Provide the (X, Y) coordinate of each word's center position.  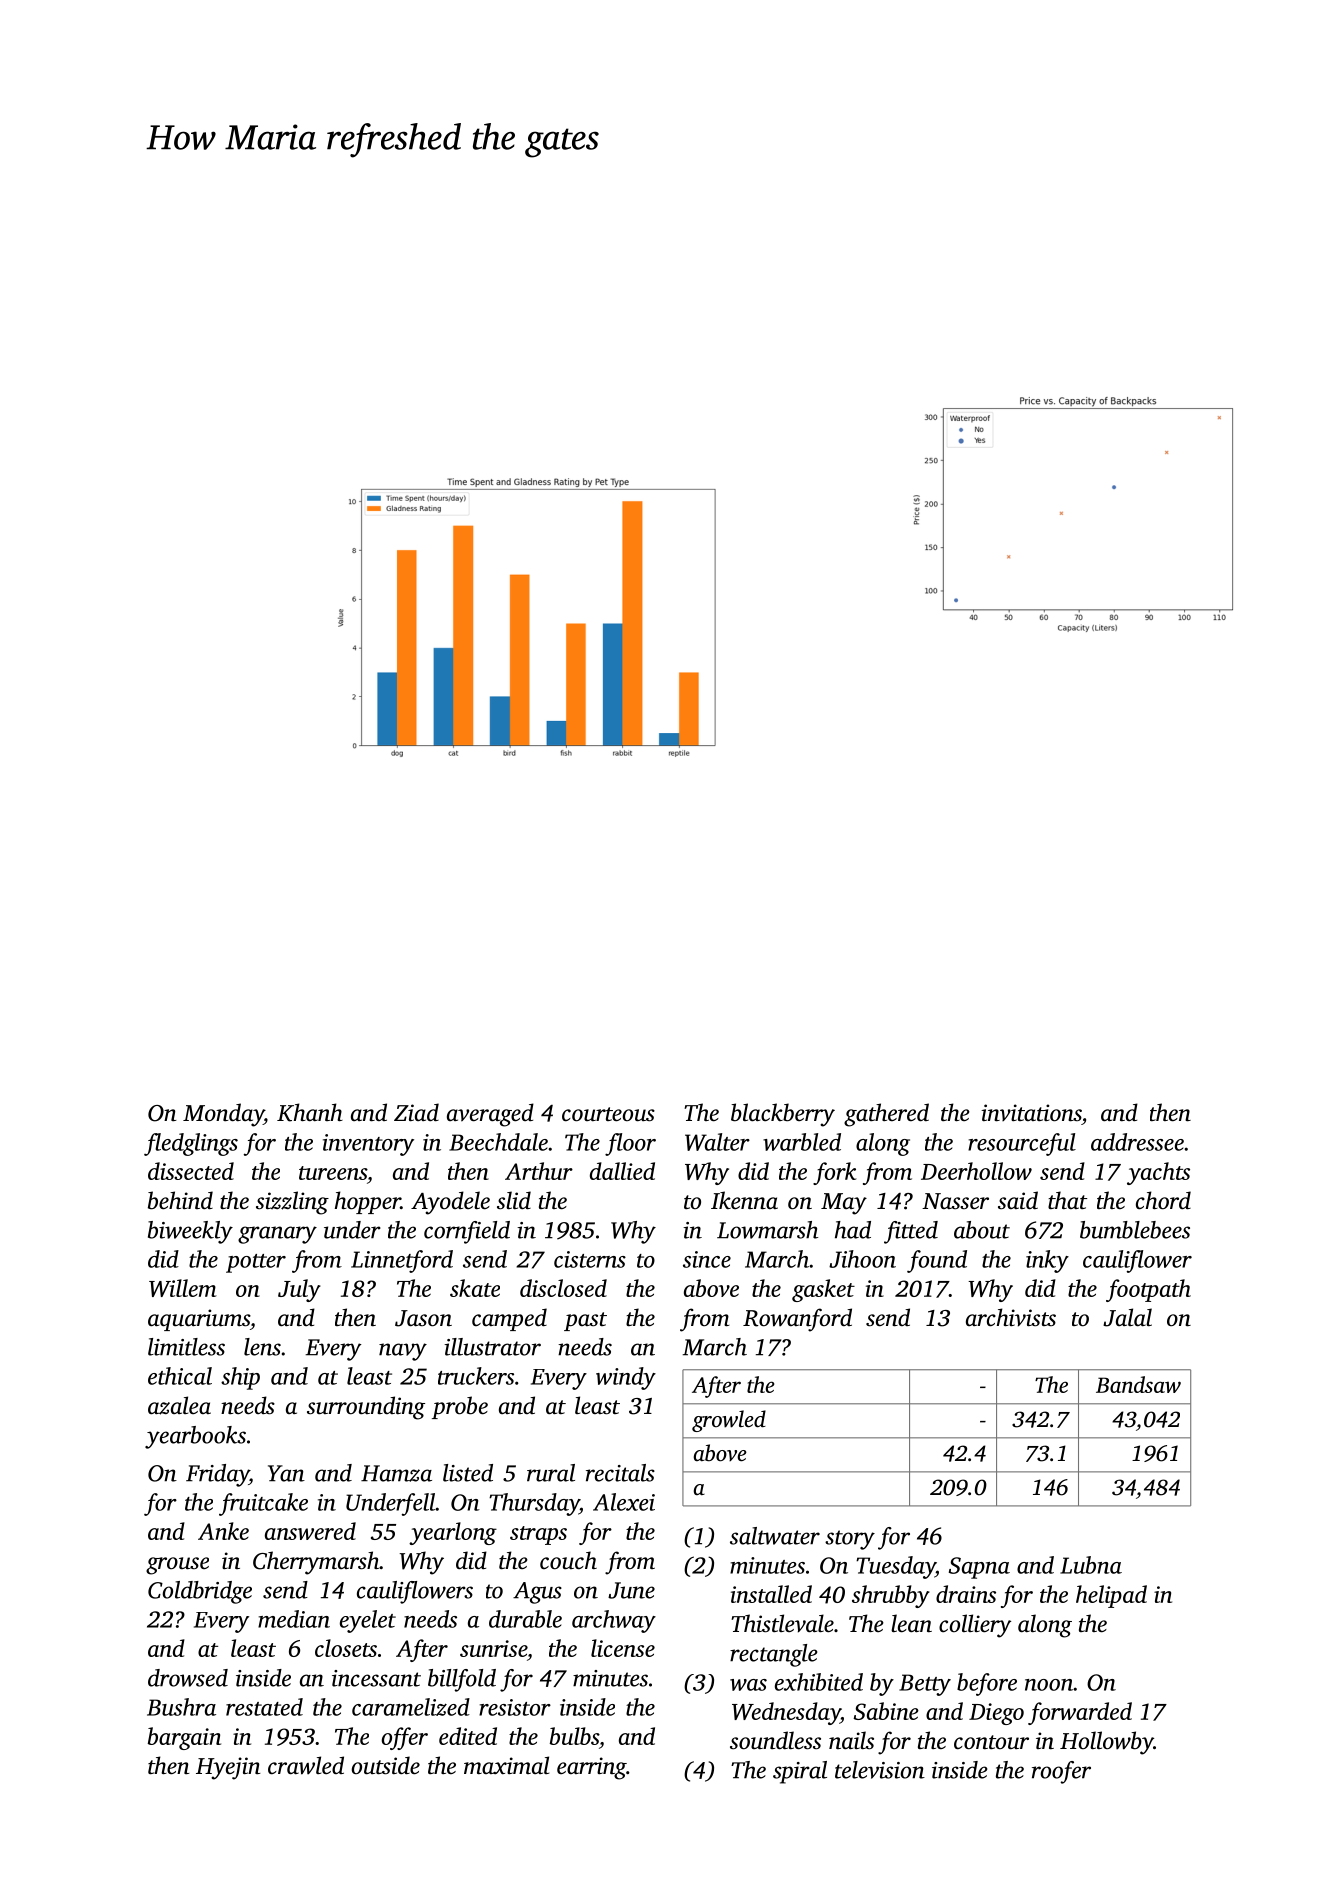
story (850, 1540)
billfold (462, 1680)
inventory (368, 1145)
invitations (1031, 1113)
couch (568, 1560)
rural (551, 1473)
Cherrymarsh (316, 1563)
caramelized (411, 1707)
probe (460, 1407)
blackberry (783, 1115)
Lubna (1091, 1565)
